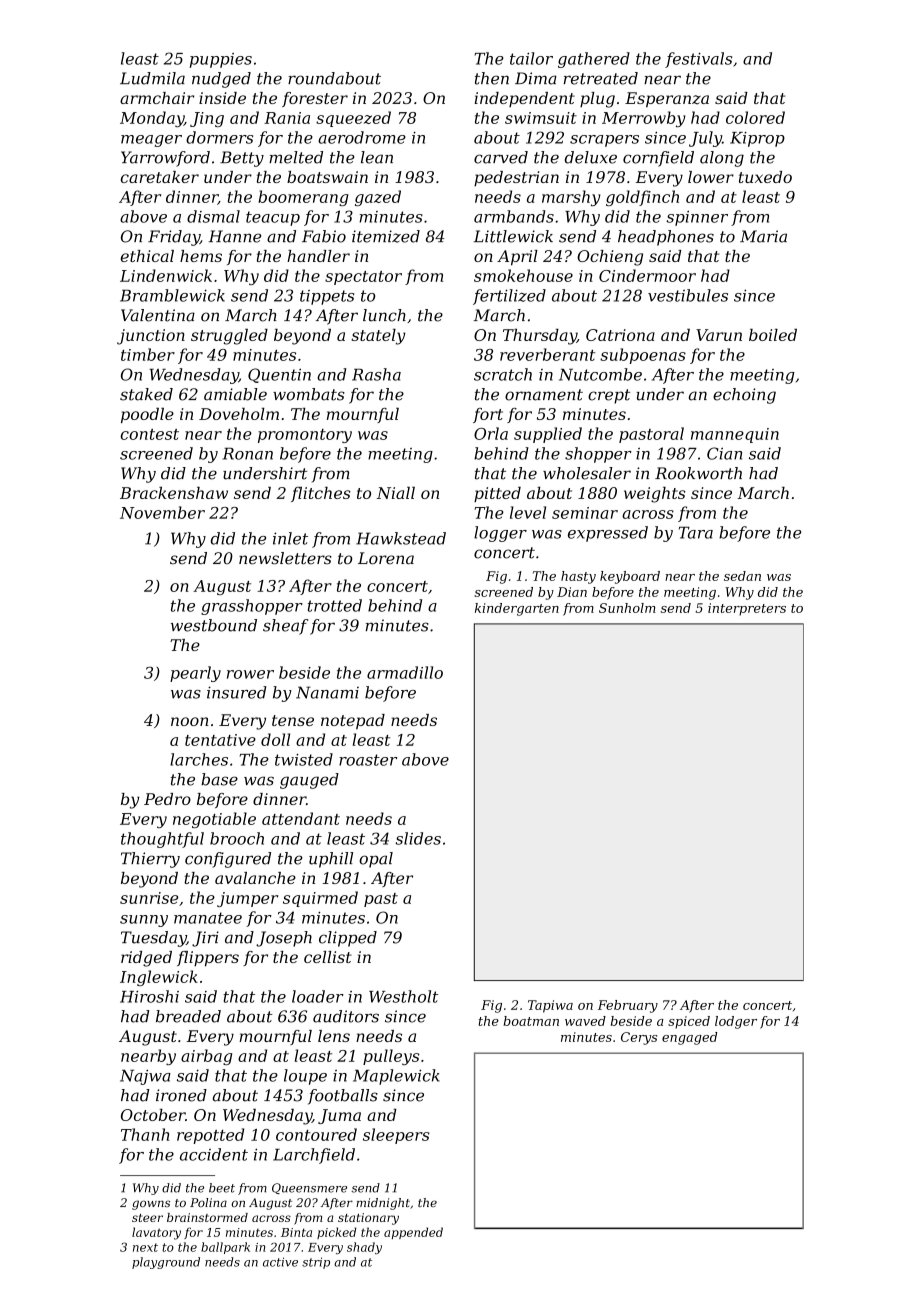 The width and height of the page is (924, 1308). Describe the element at coordinates (763, 236) in the page. I see `Maria` at that location.
